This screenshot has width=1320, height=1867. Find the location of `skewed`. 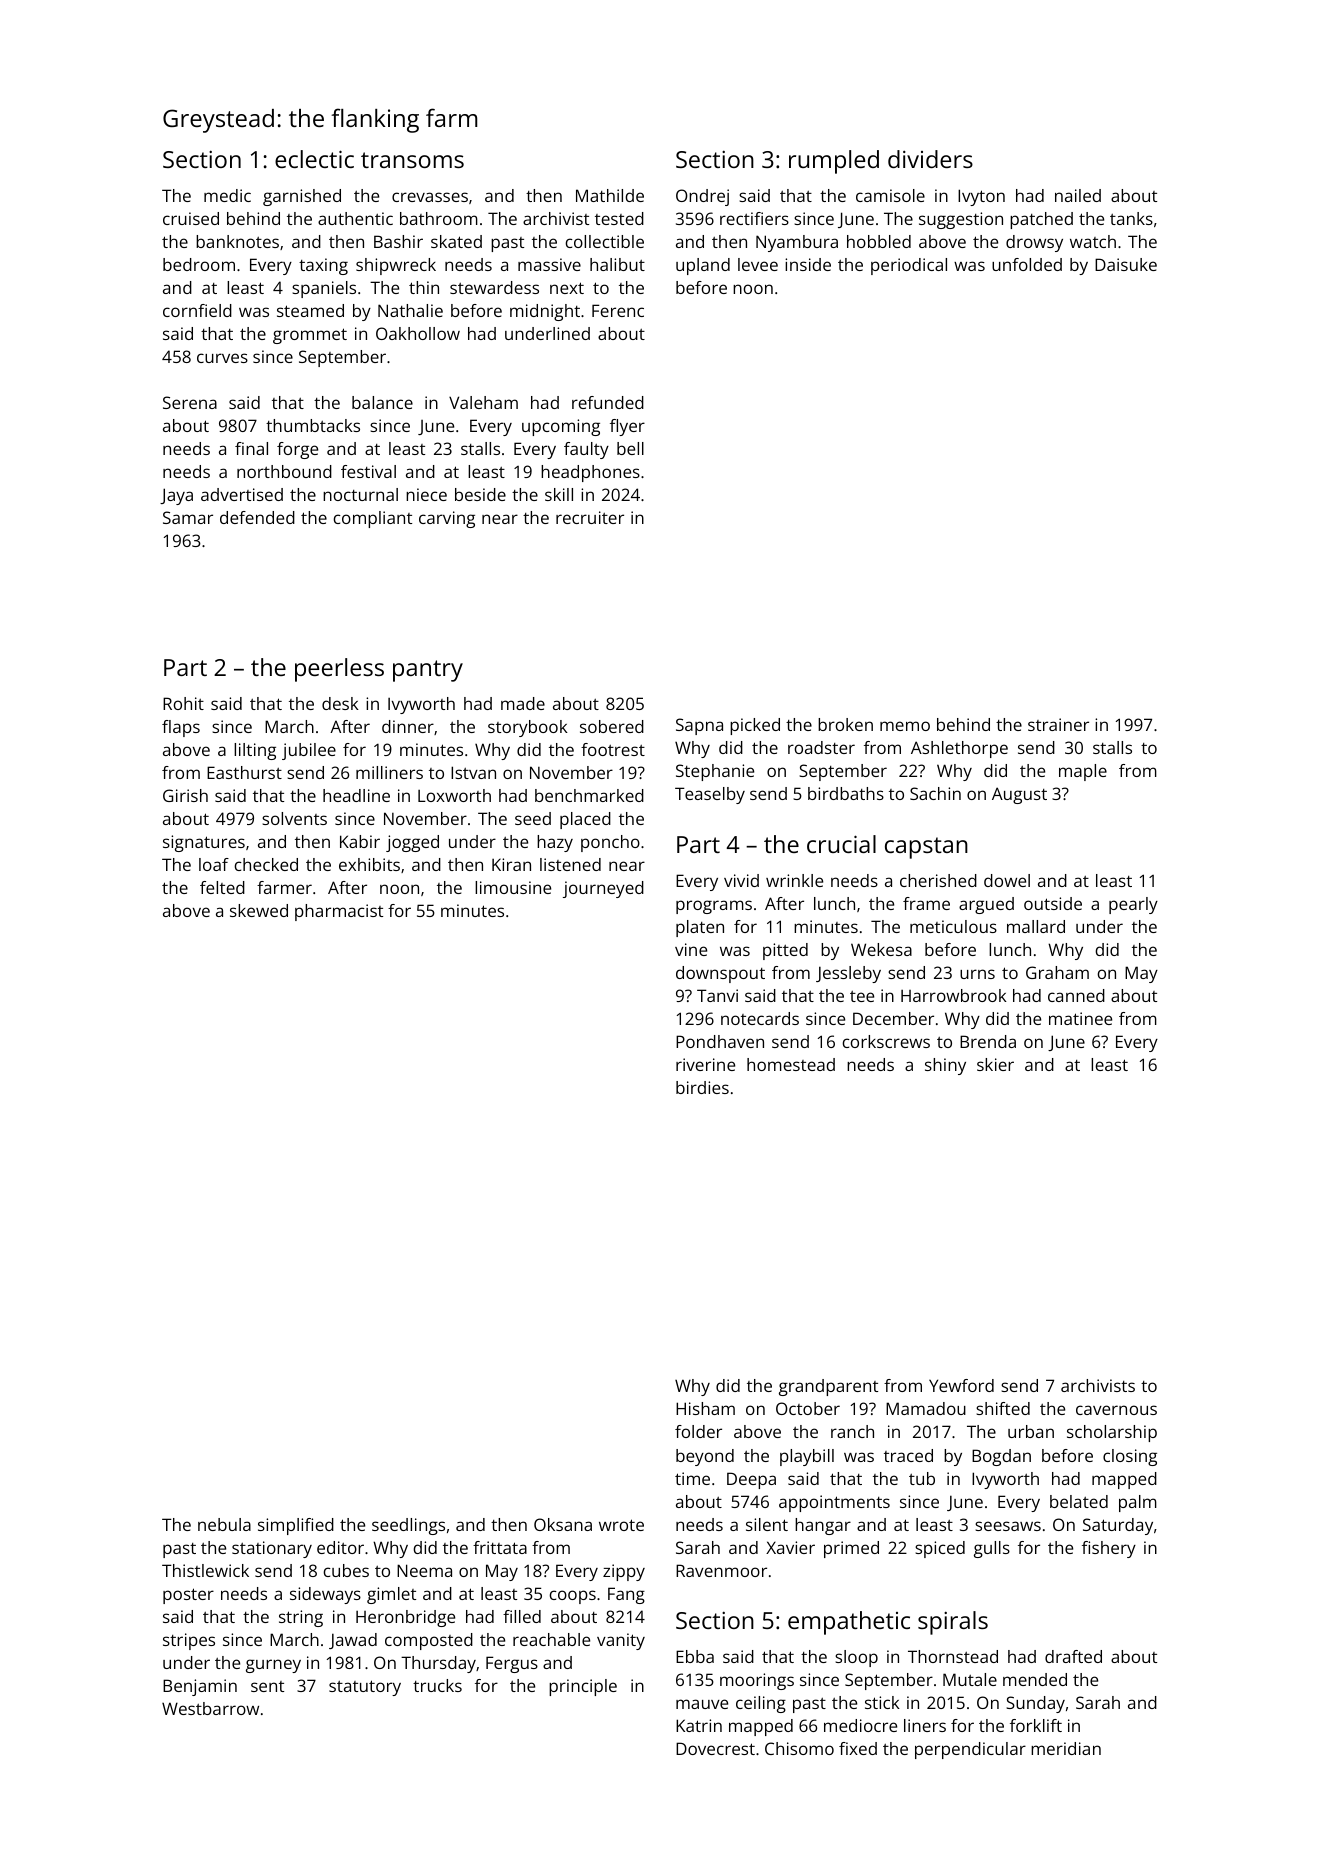

skewed is located at coordinates (259, 910).
